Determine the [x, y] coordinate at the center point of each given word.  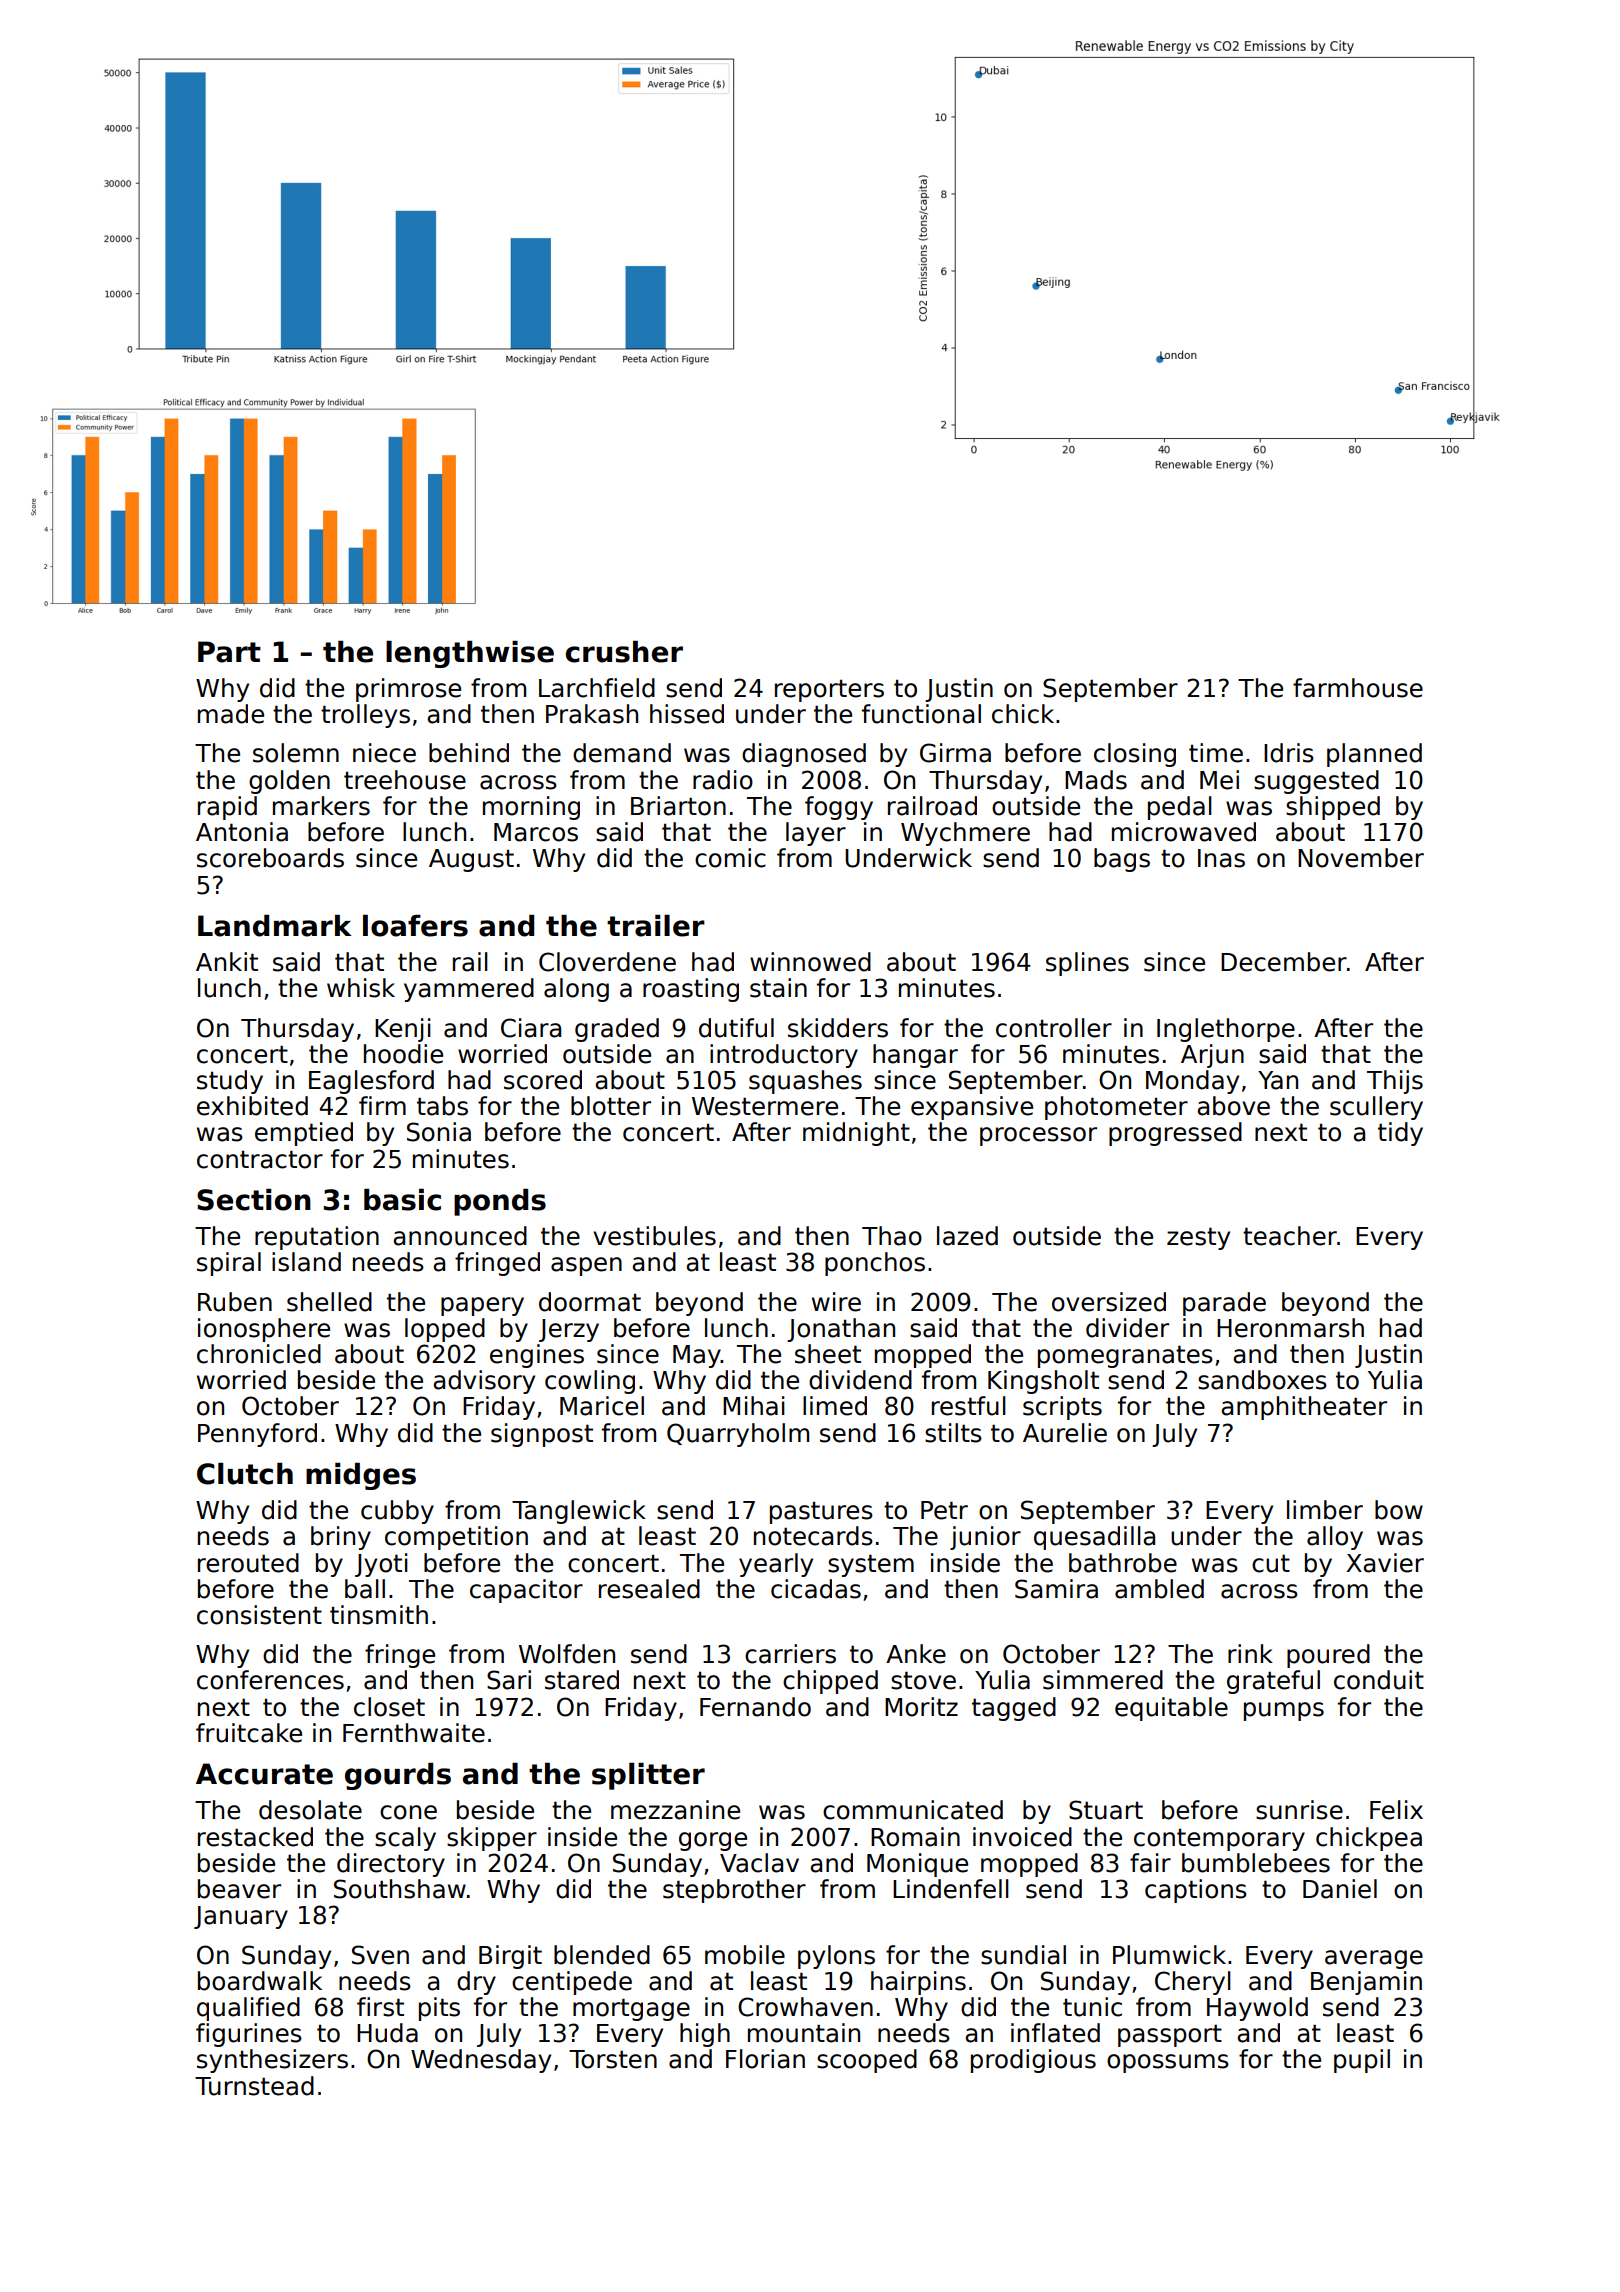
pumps [1284, 1711]
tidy [1400, 1134]
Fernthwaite [414, 1733]
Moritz [921, 1707]
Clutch [245, 1474]
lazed [967, 1236]
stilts [953, 1433]
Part [229, 652]
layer [816, 834]
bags [1122, 860]
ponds [500, 1202]
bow [1399, 1510]
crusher [624, 652]
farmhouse [1358, 688]
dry [476, 1983]
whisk [361, 988]
